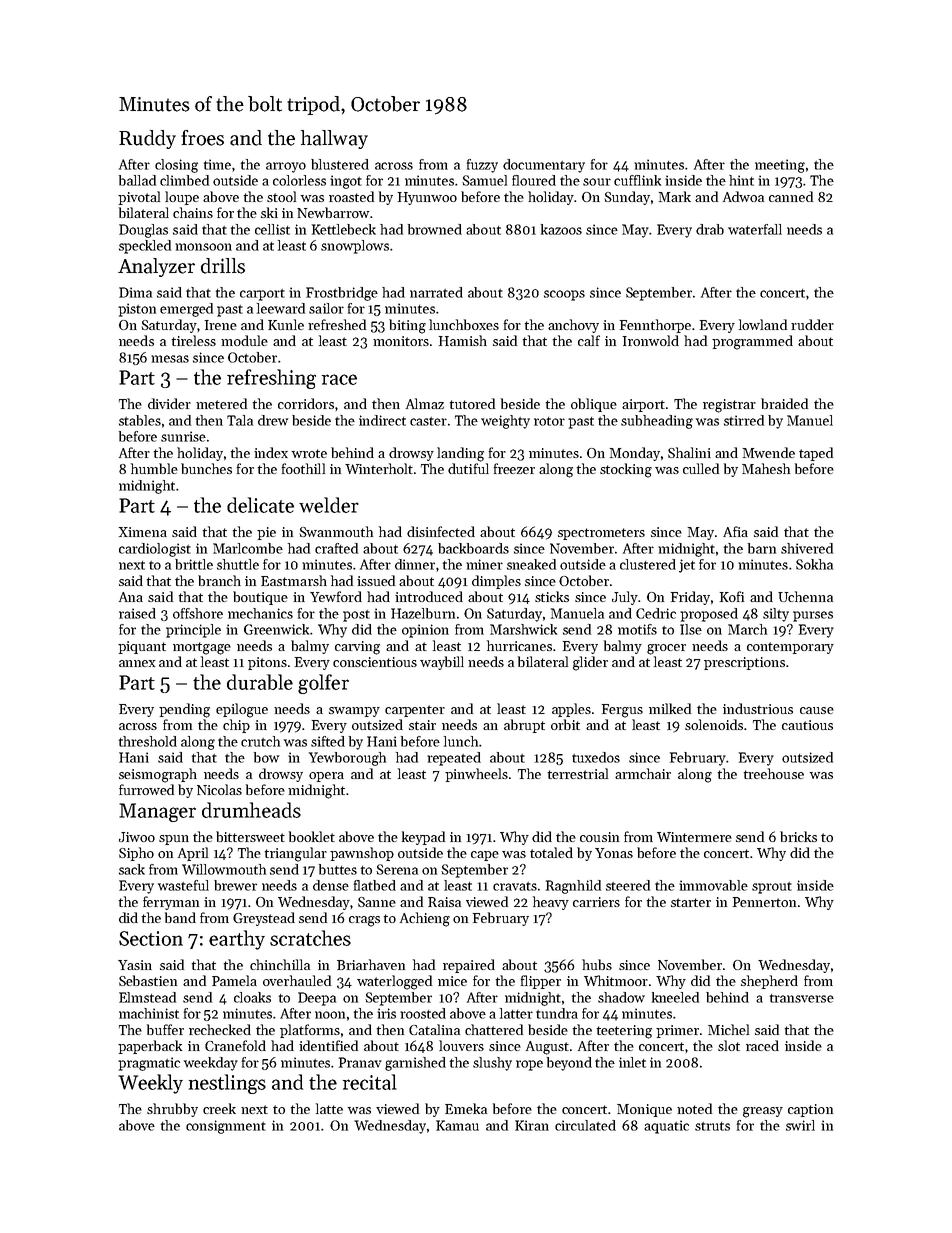  Describe the element at coordinates (769, 452) in the image. I see `Mwende` at that location.
